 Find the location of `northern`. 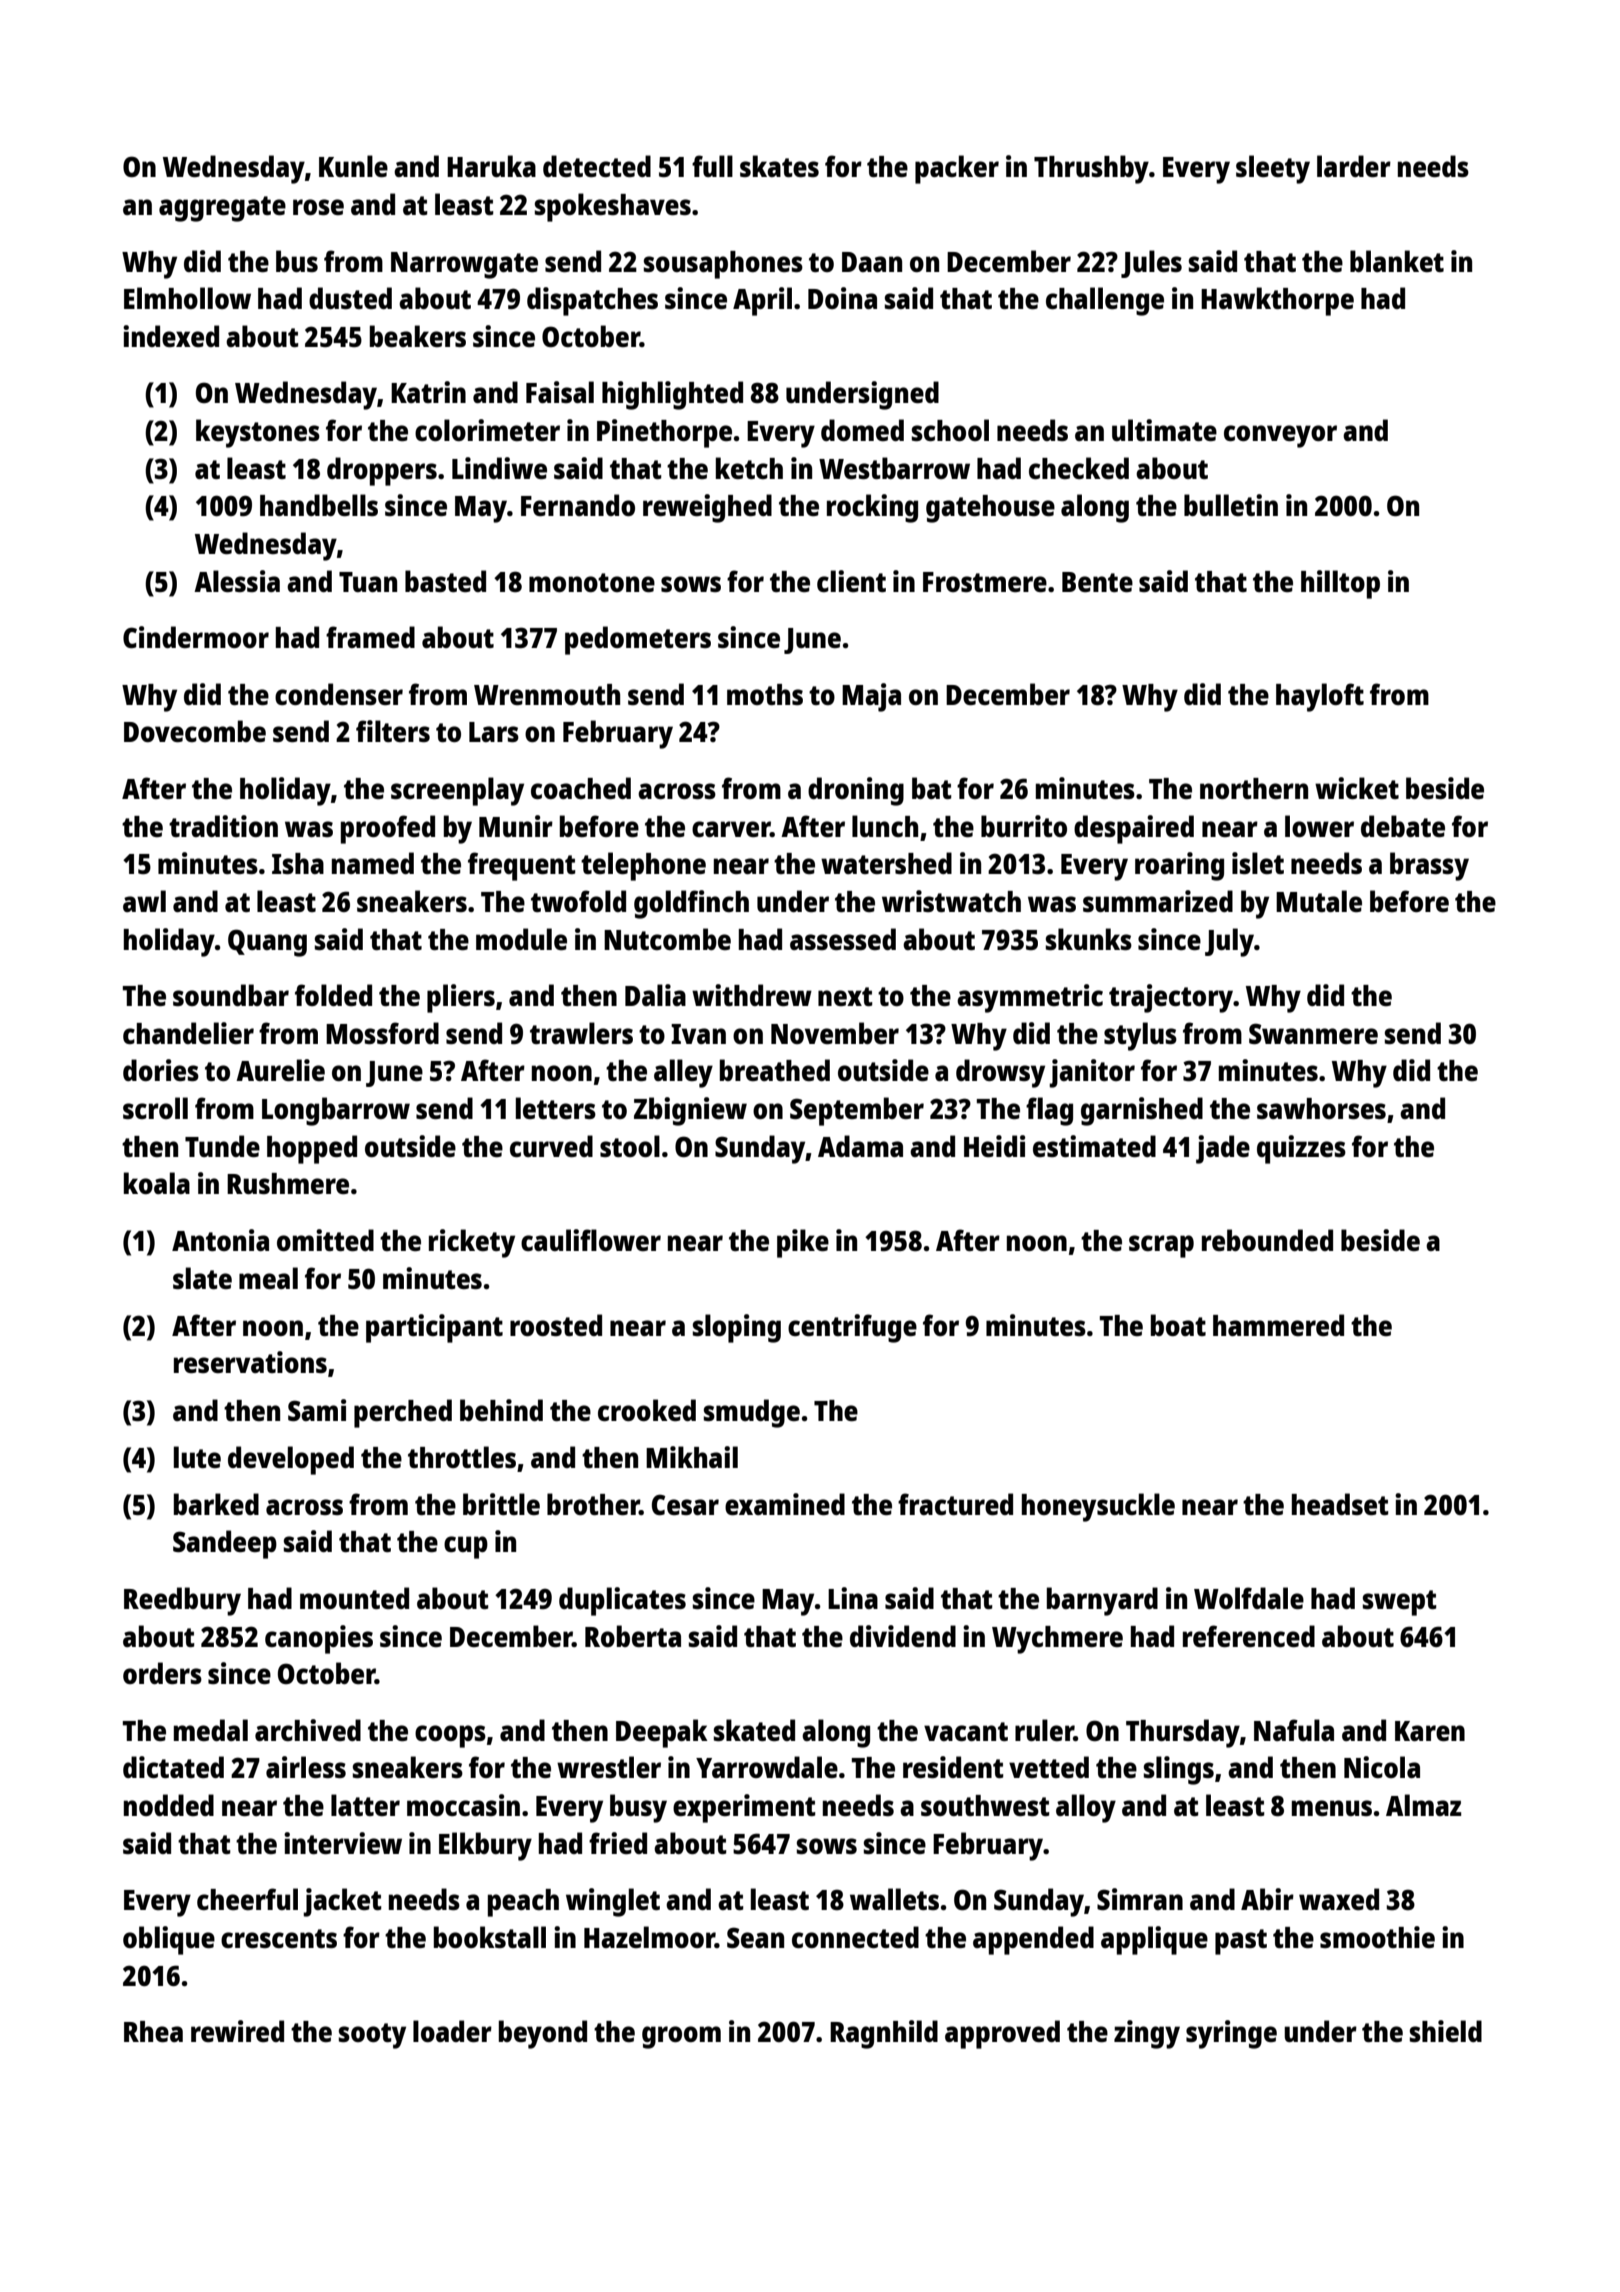

northern is located at coordinates (1254, 788).
